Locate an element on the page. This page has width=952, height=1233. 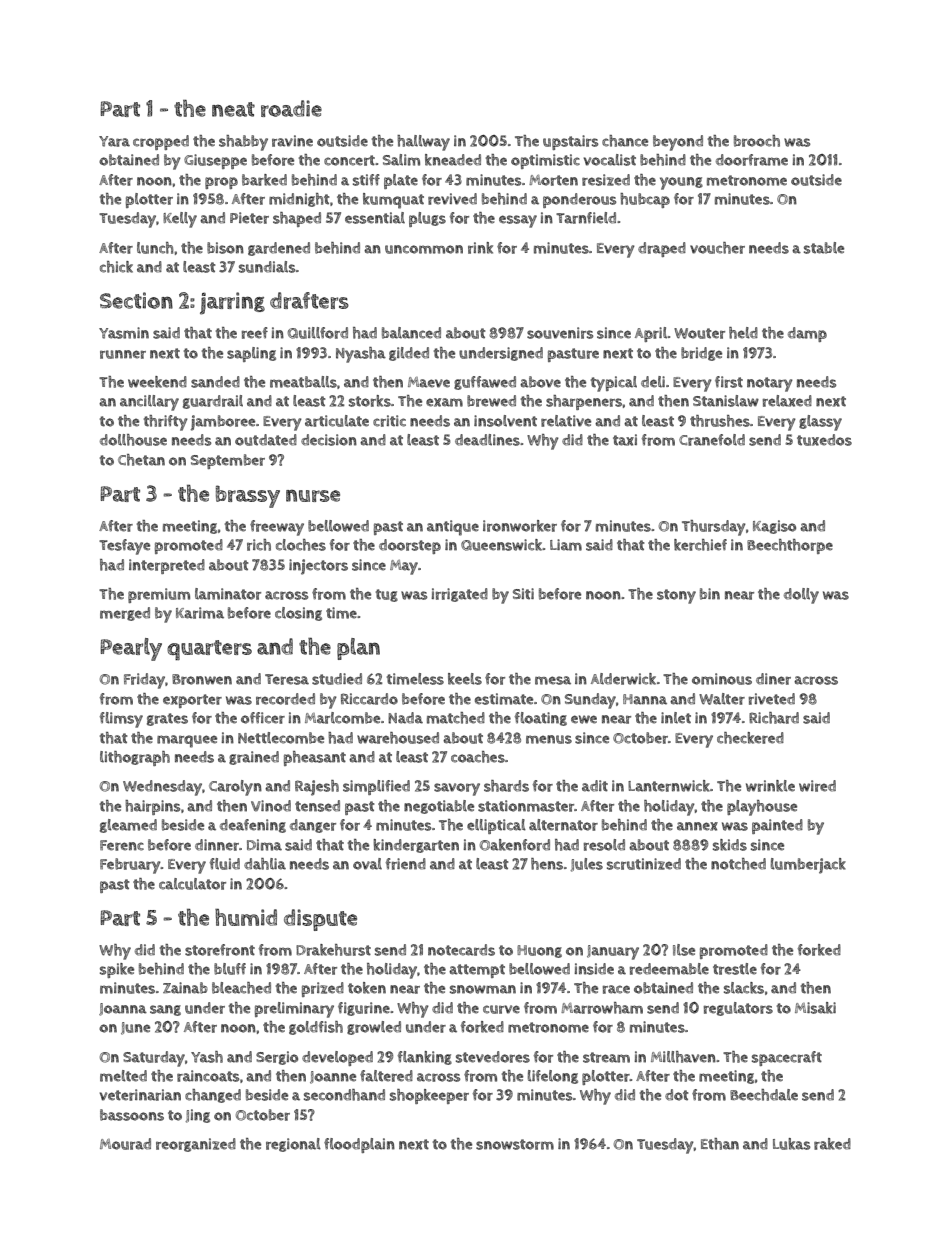
roadie is located at coordinates (291, 108).
